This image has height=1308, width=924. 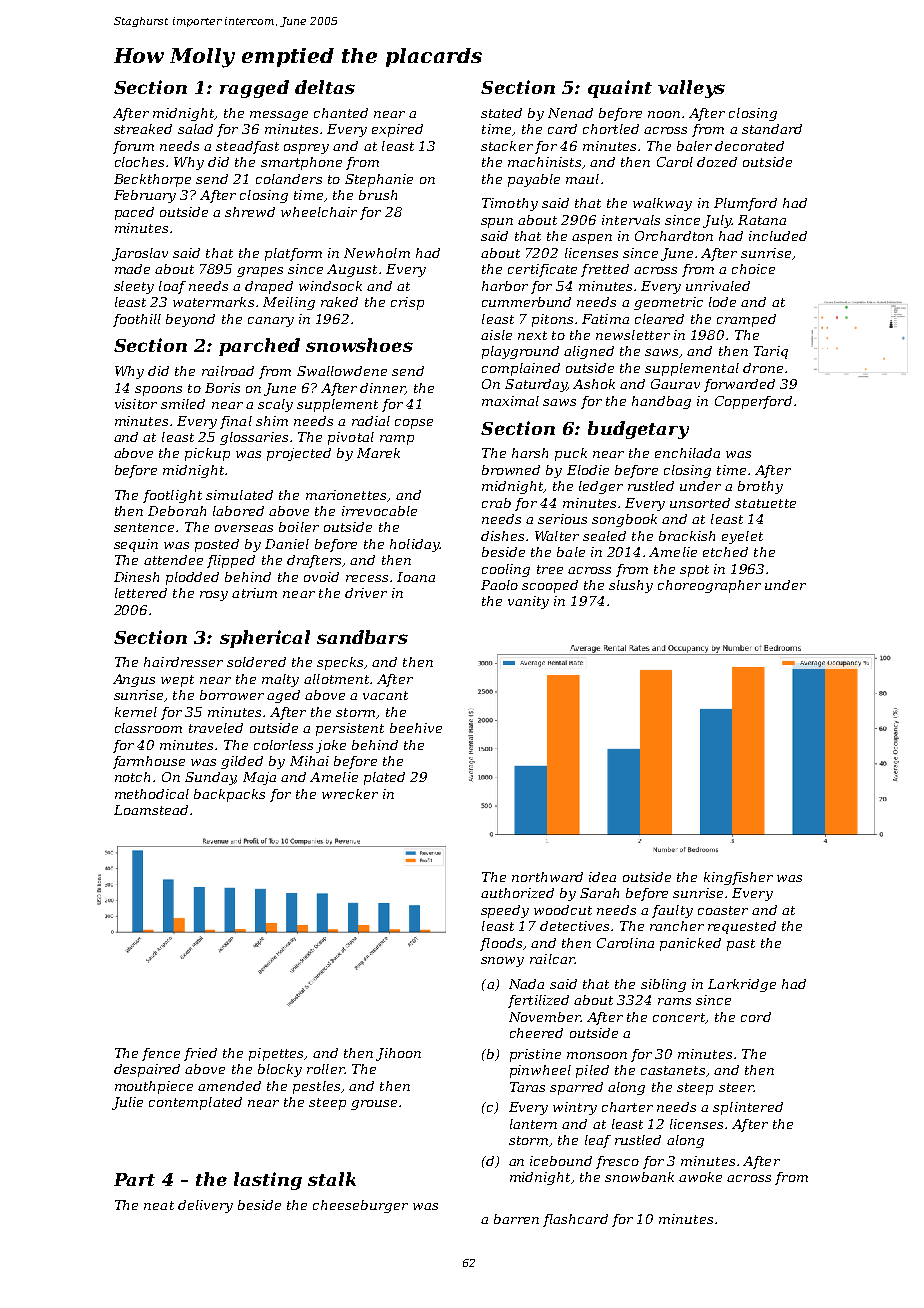 I want to click on beehive, so click(x=416, y=728).
